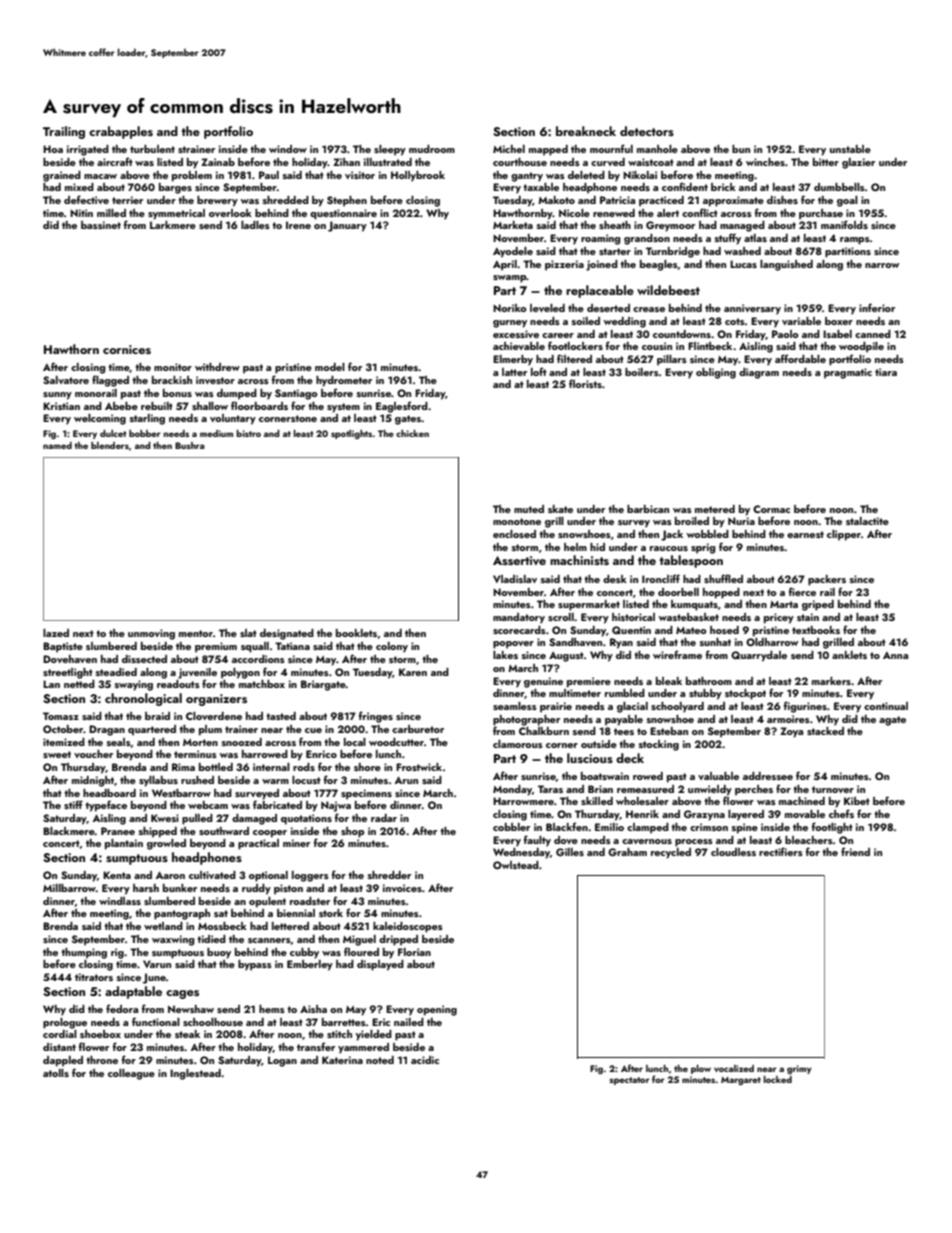  What do you see at coordinates (218, 162) in the document?
I see `Zainab` at bounding box center [218, 162].
